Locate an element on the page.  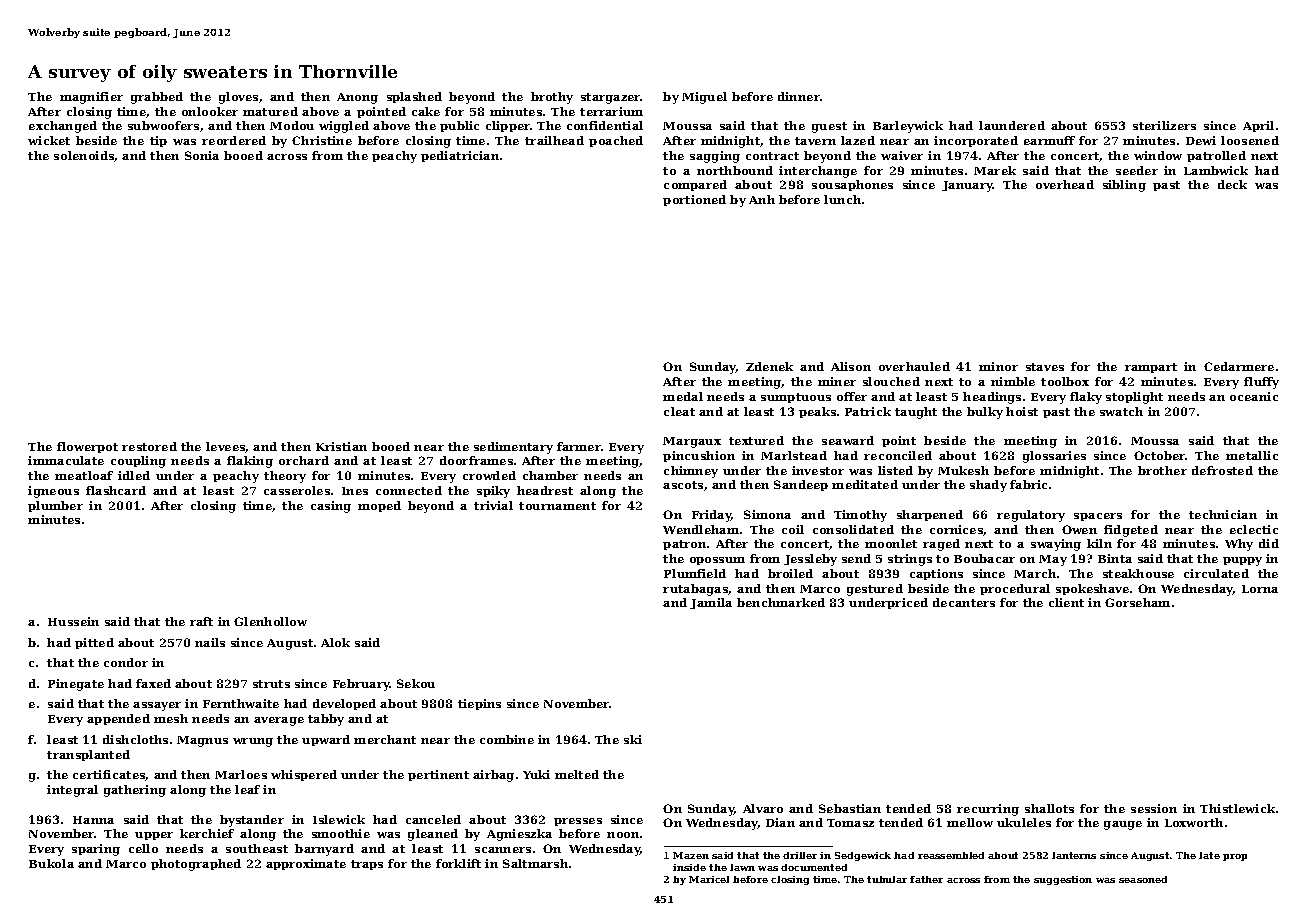
pertinent is located at coordinates (438, 775).
